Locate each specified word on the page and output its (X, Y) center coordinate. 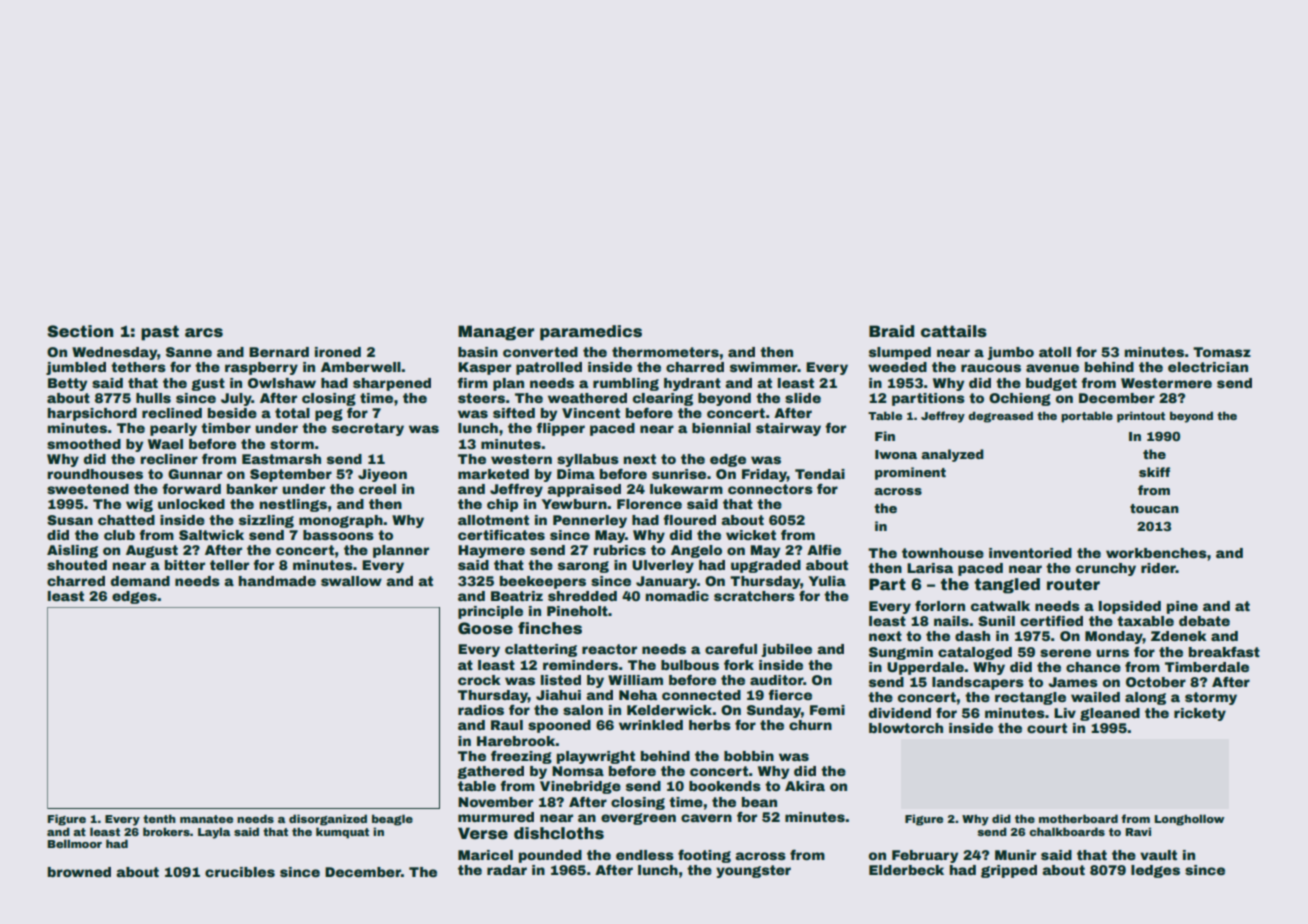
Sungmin (901, 653)
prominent (910, 473)
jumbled (76, 368)
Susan (70, 520)
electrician (1208, 367)
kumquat (342, 833)
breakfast (1224, 651)
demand (140, 581)
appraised (584, 490)
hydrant (692, 384)
